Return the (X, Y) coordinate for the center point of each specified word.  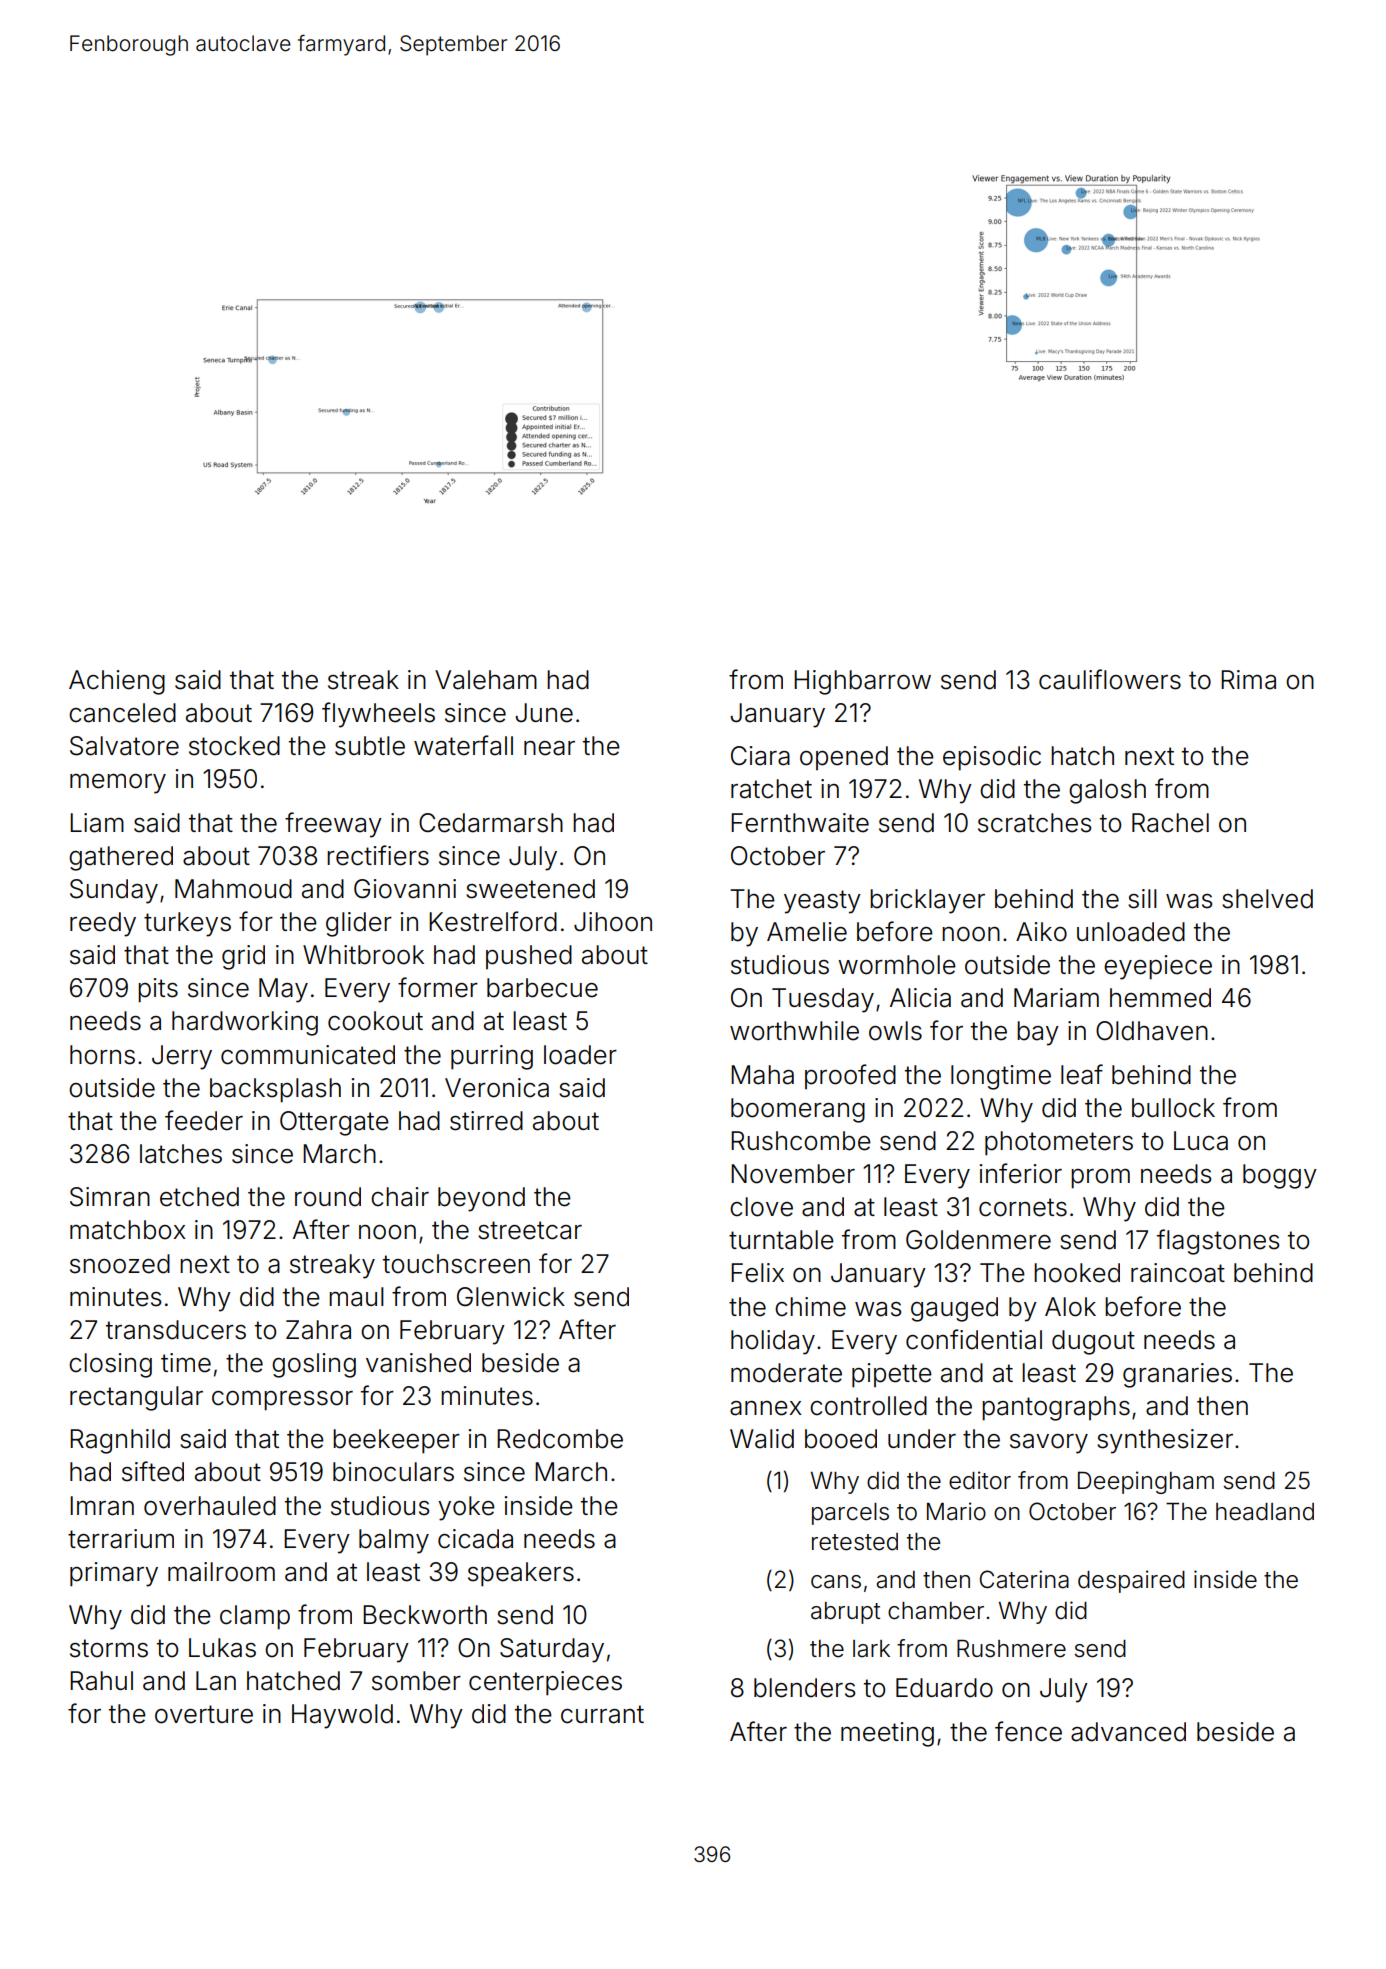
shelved (1267, 899)
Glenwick (511, 1297)
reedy (103, 924)
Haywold (342, 1716)
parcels (850, 1514)
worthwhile (794, 1031)
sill (1142, 899)
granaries (1177, 1375)
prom (1100, 1179)
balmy (394, 1541)
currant (602, 1714)
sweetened (530, 889)
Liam (97, 823)
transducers (176, 1330)
